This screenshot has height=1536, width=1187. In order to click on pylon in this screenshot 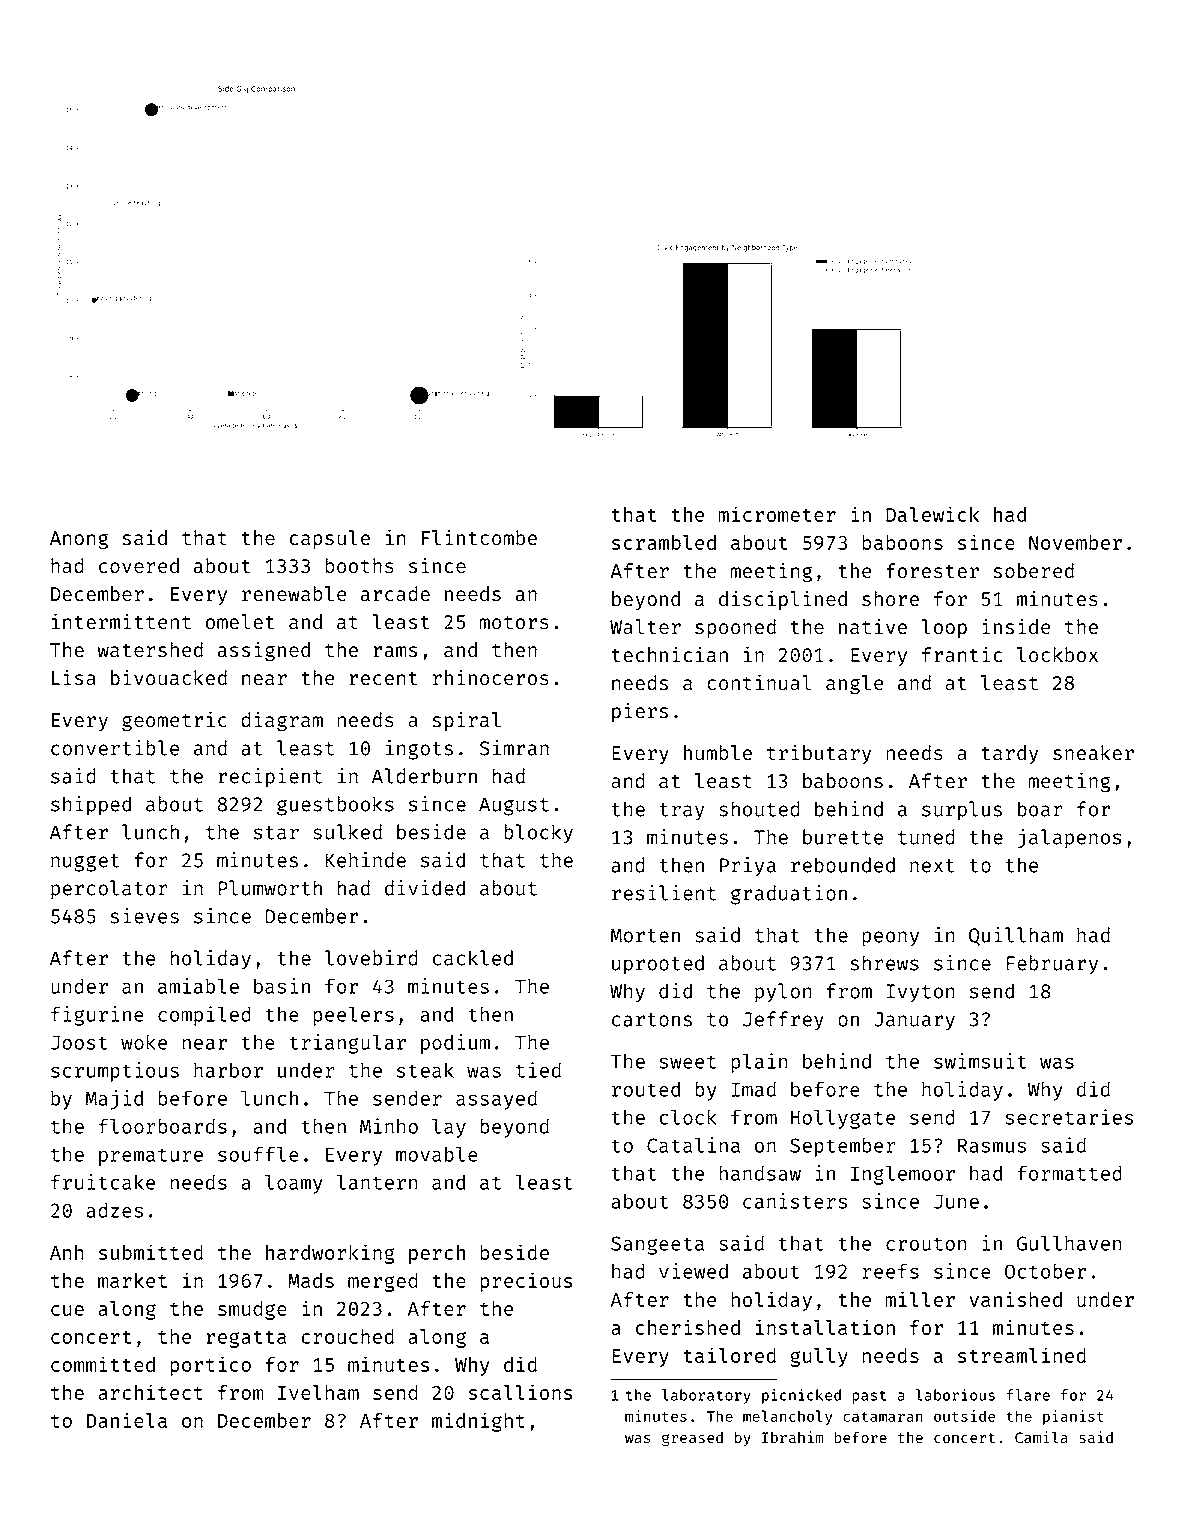, I will do `click(783, 993)`.
